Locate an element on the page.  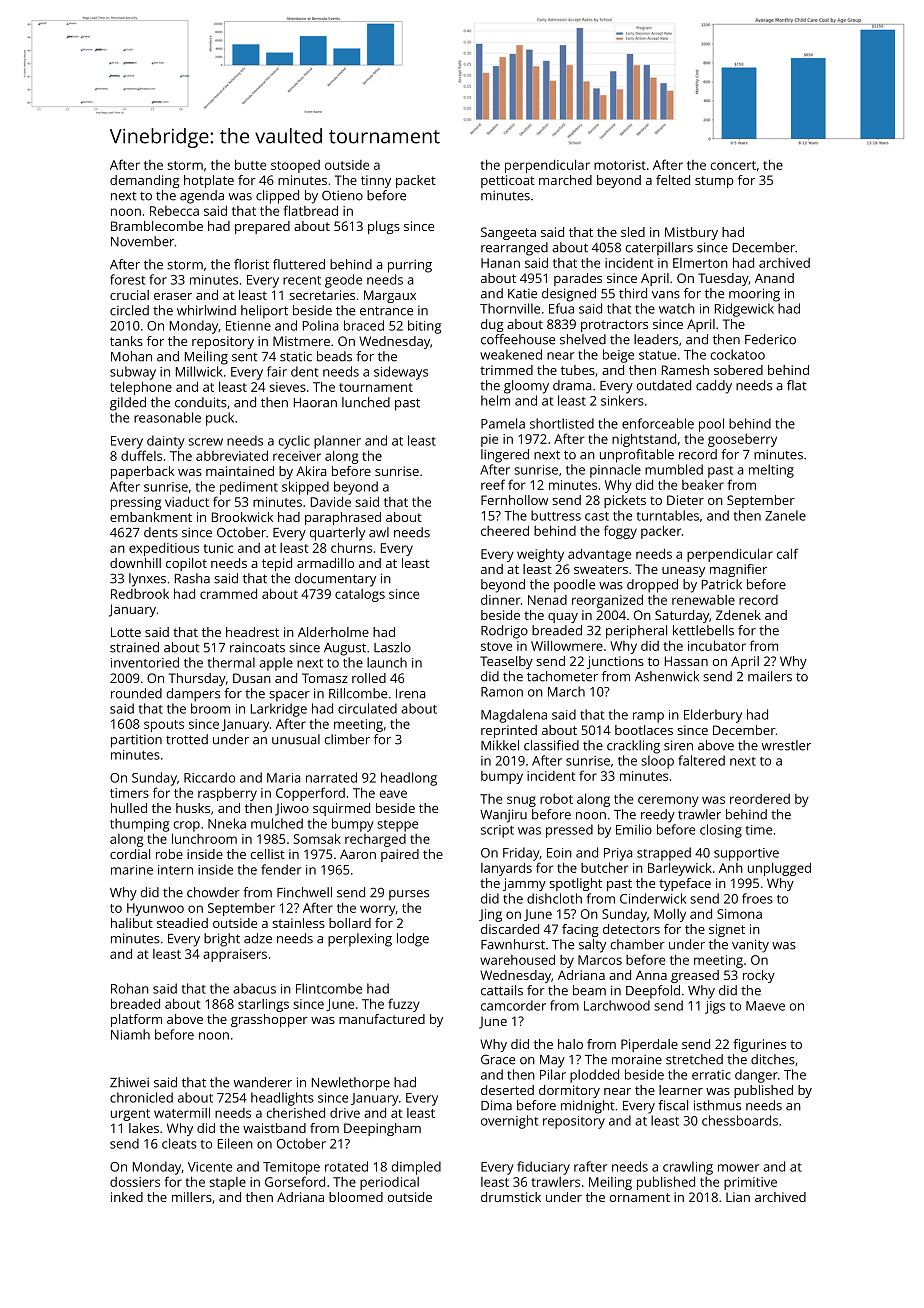
Magdalena is located at coordinates (514, 716).
